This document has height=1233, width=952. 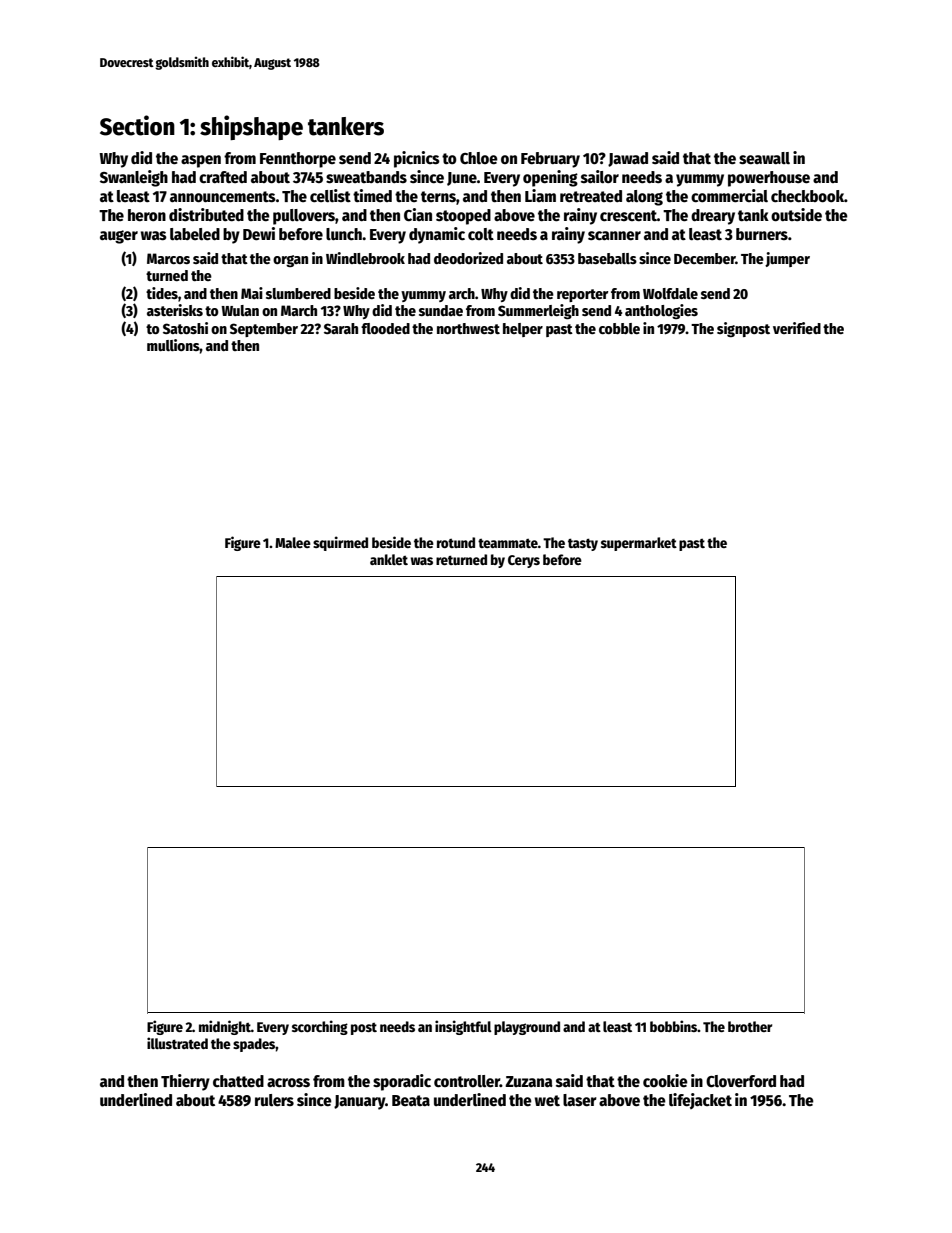 I want to click on Cerys, so click(x=524, y=561).
